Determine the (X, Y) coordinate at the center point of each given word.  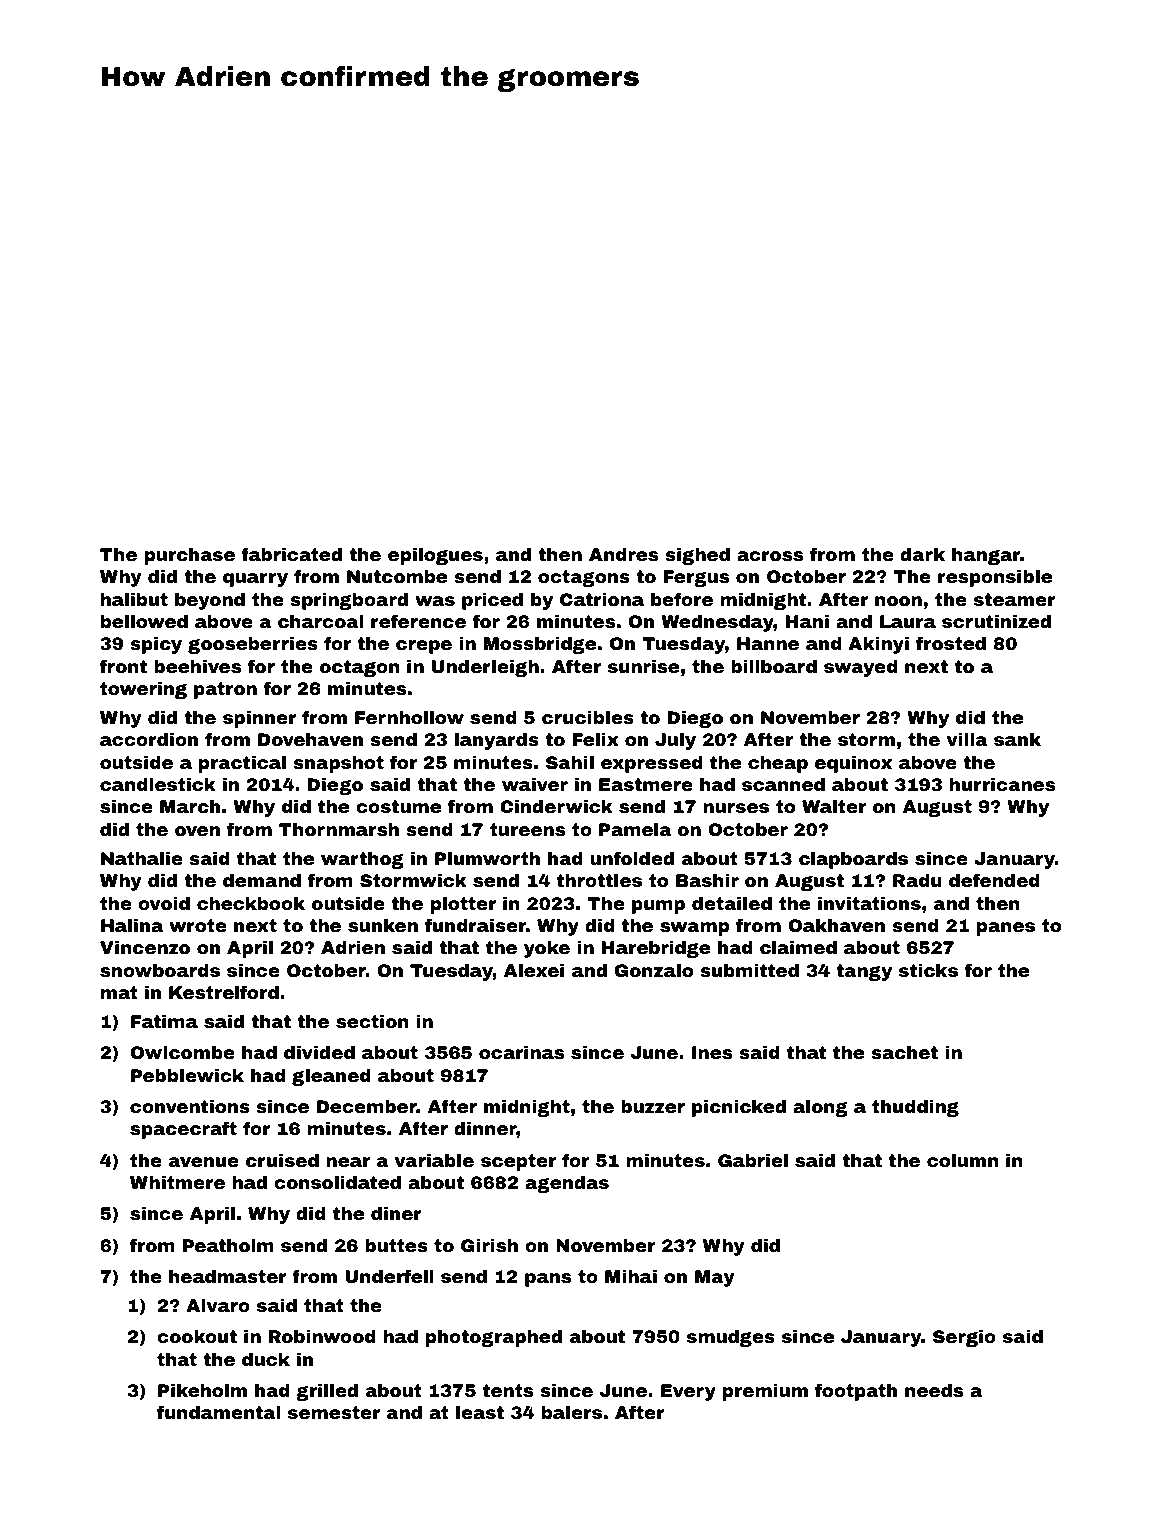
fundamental (219, 1412)
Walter (834, 806)
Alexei (534, 970)
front (123, 666)
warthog (362, 860)
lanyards (497, 741)
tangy (864, 972)
